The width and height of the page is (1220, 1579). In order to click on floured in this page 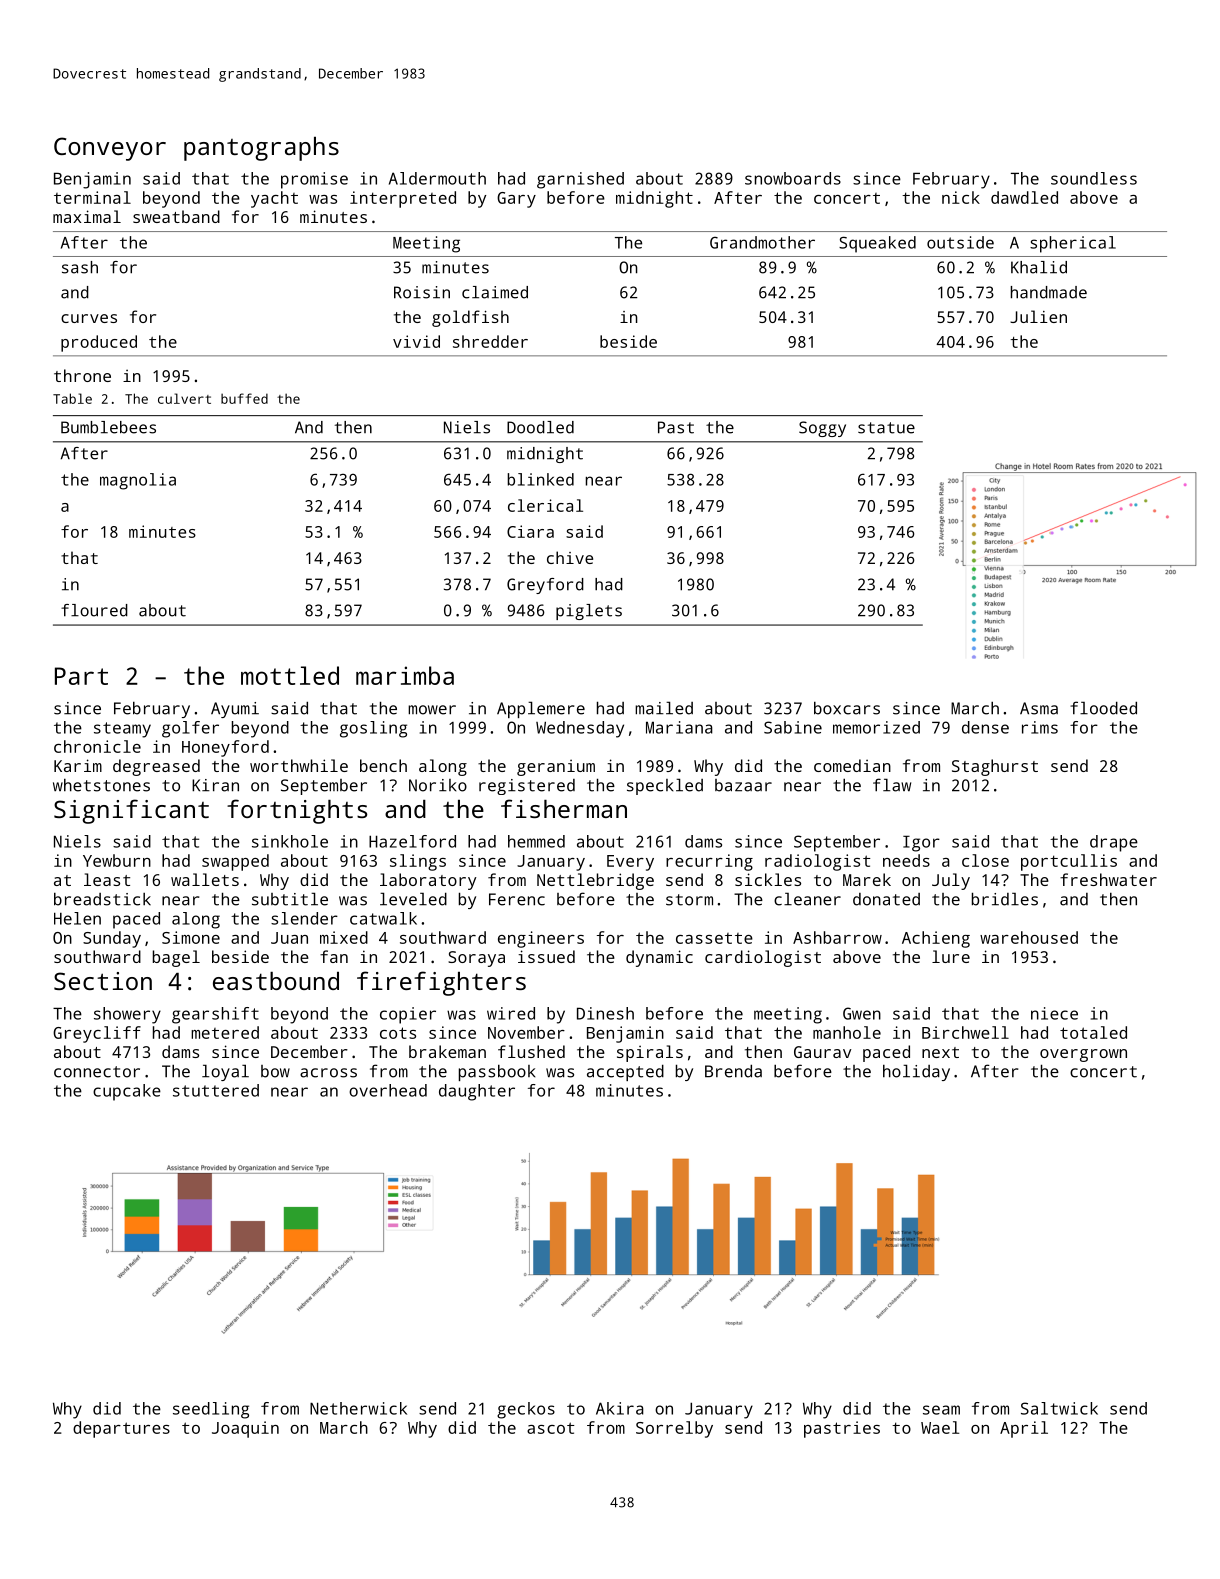, I will do `click(94, 610)`.
